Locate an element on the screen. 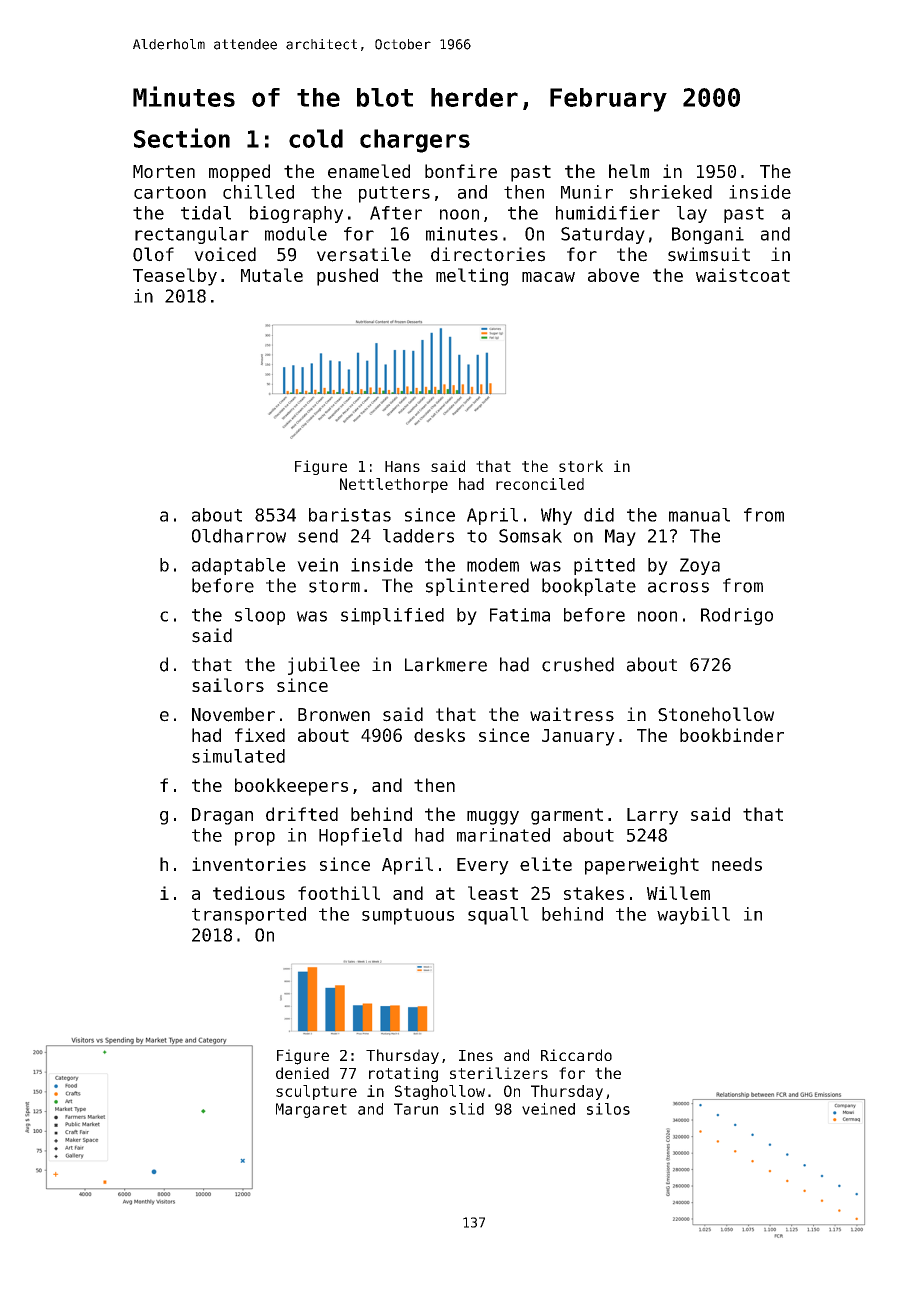 The image size is (924, 1311). directories is located at coordinates (488, 254).
